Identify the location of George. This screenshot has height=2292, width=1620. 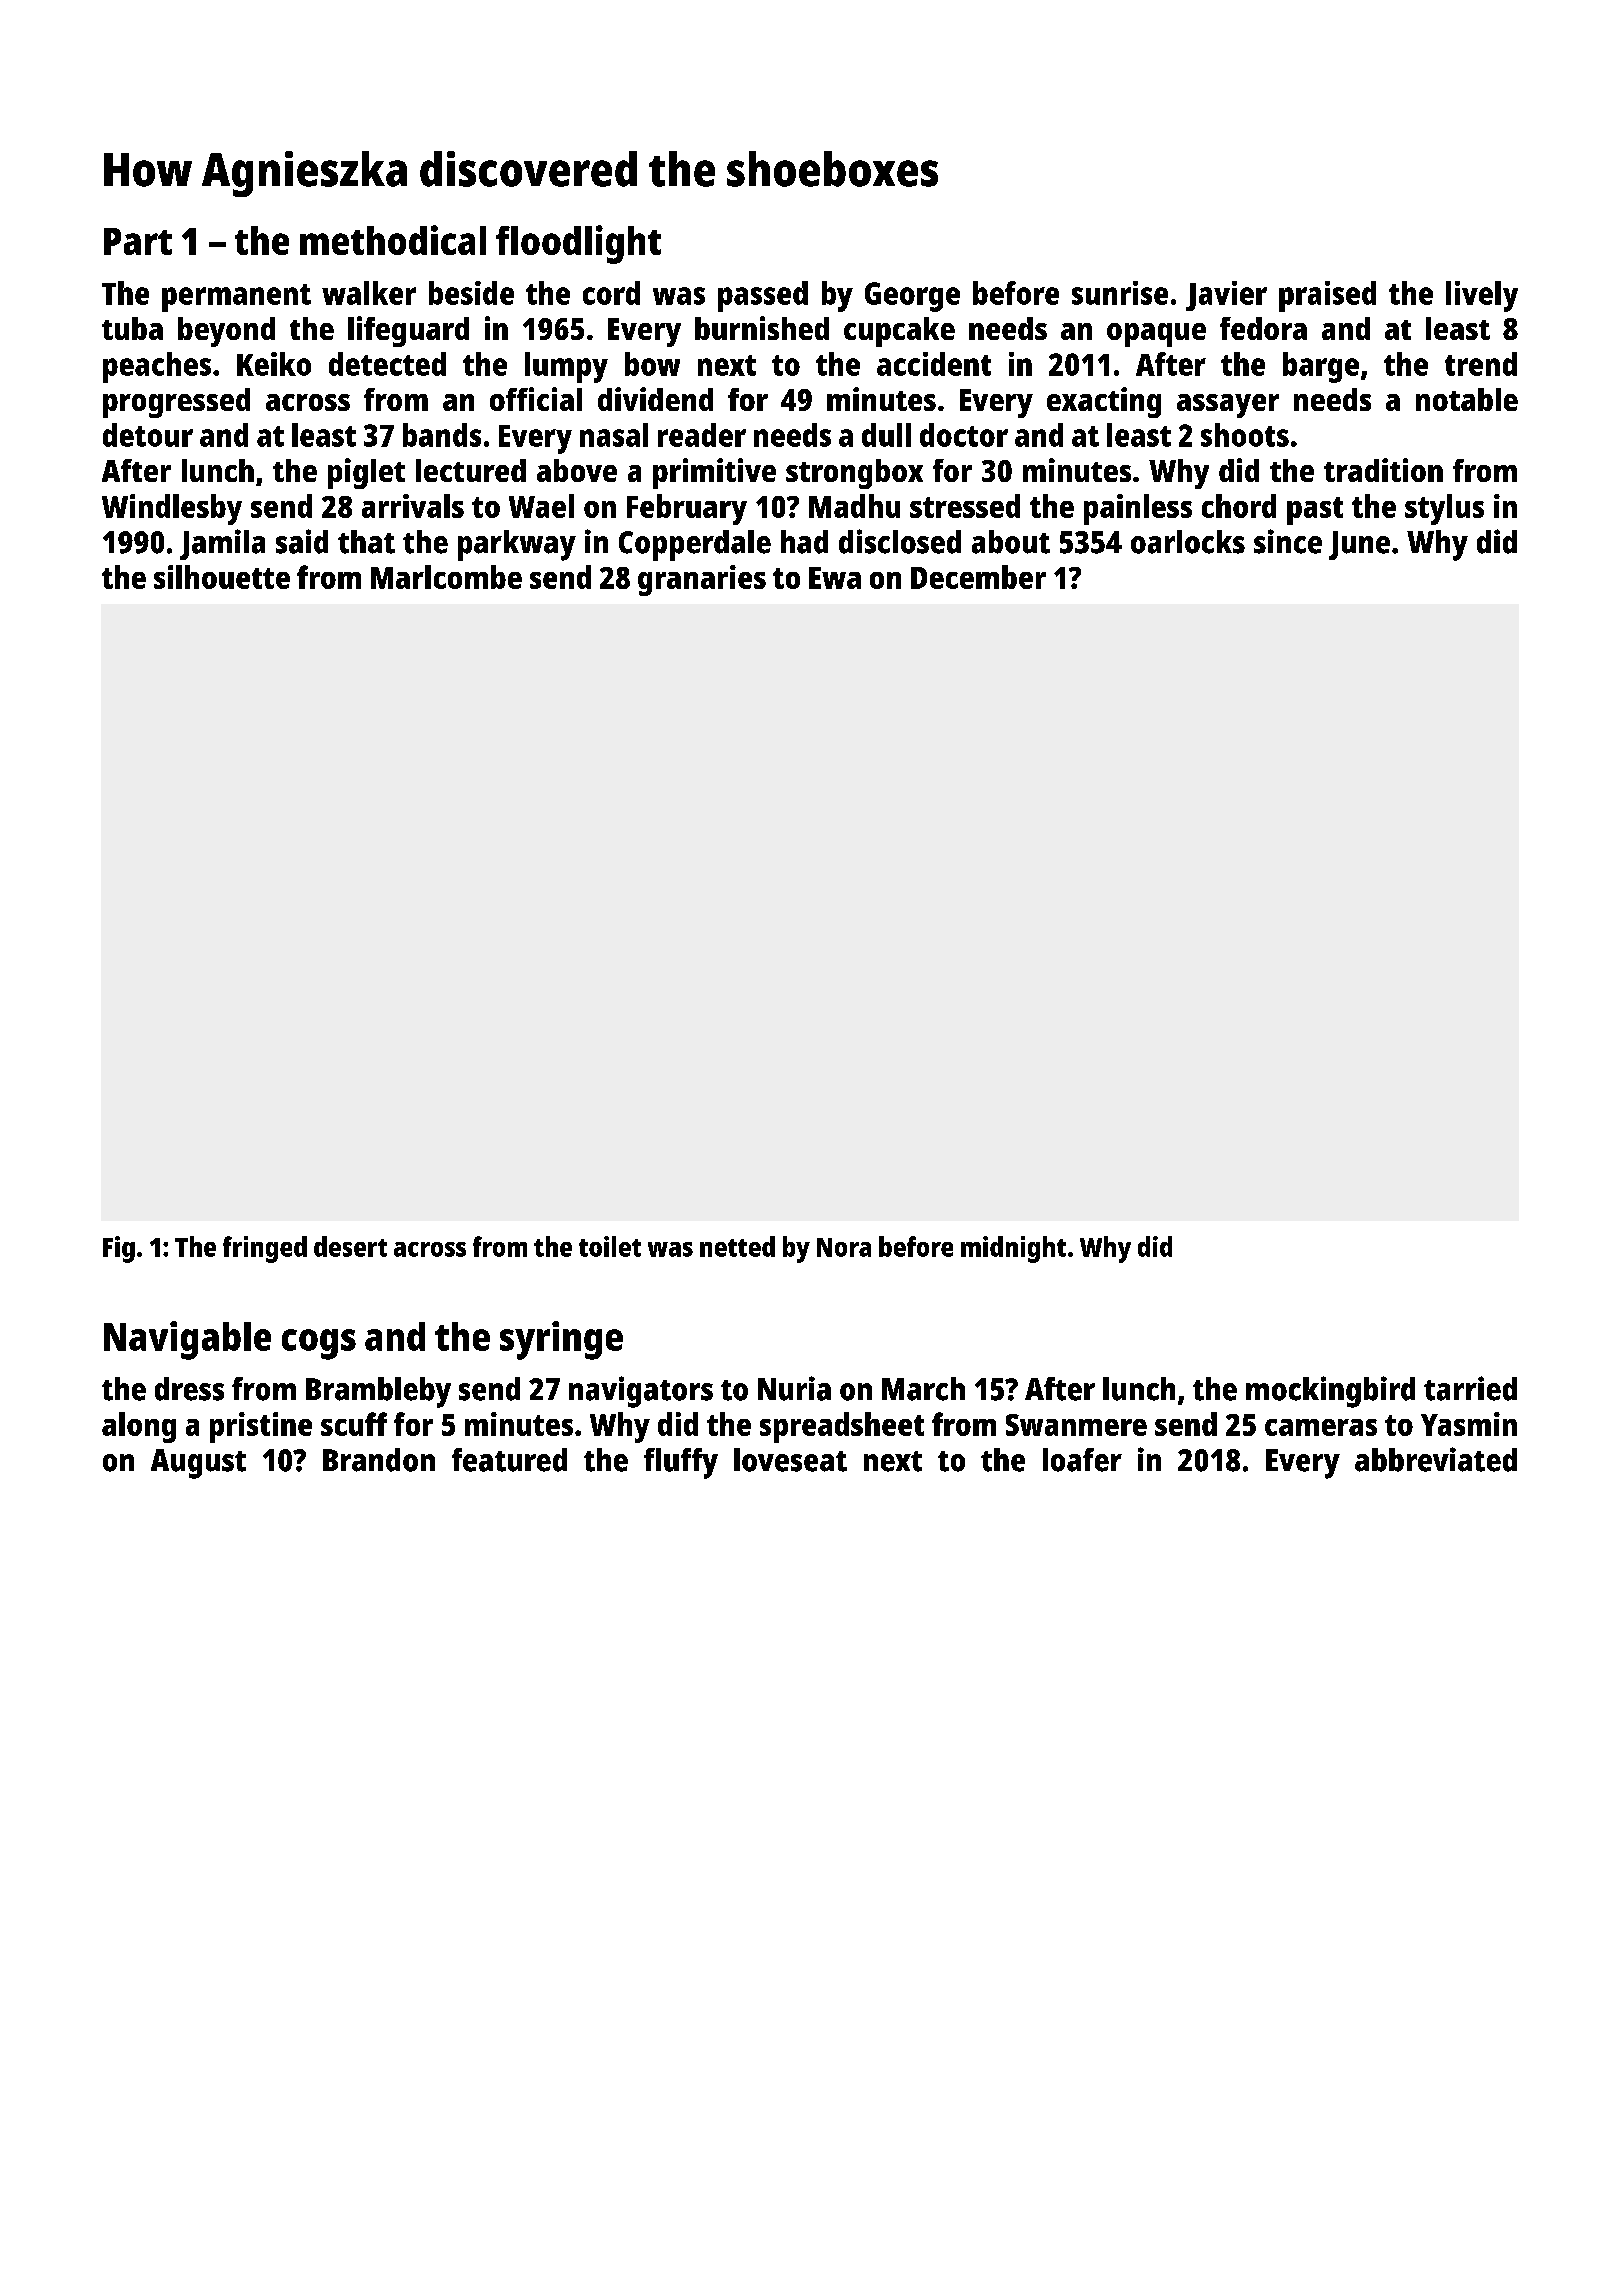
(912, 297).
